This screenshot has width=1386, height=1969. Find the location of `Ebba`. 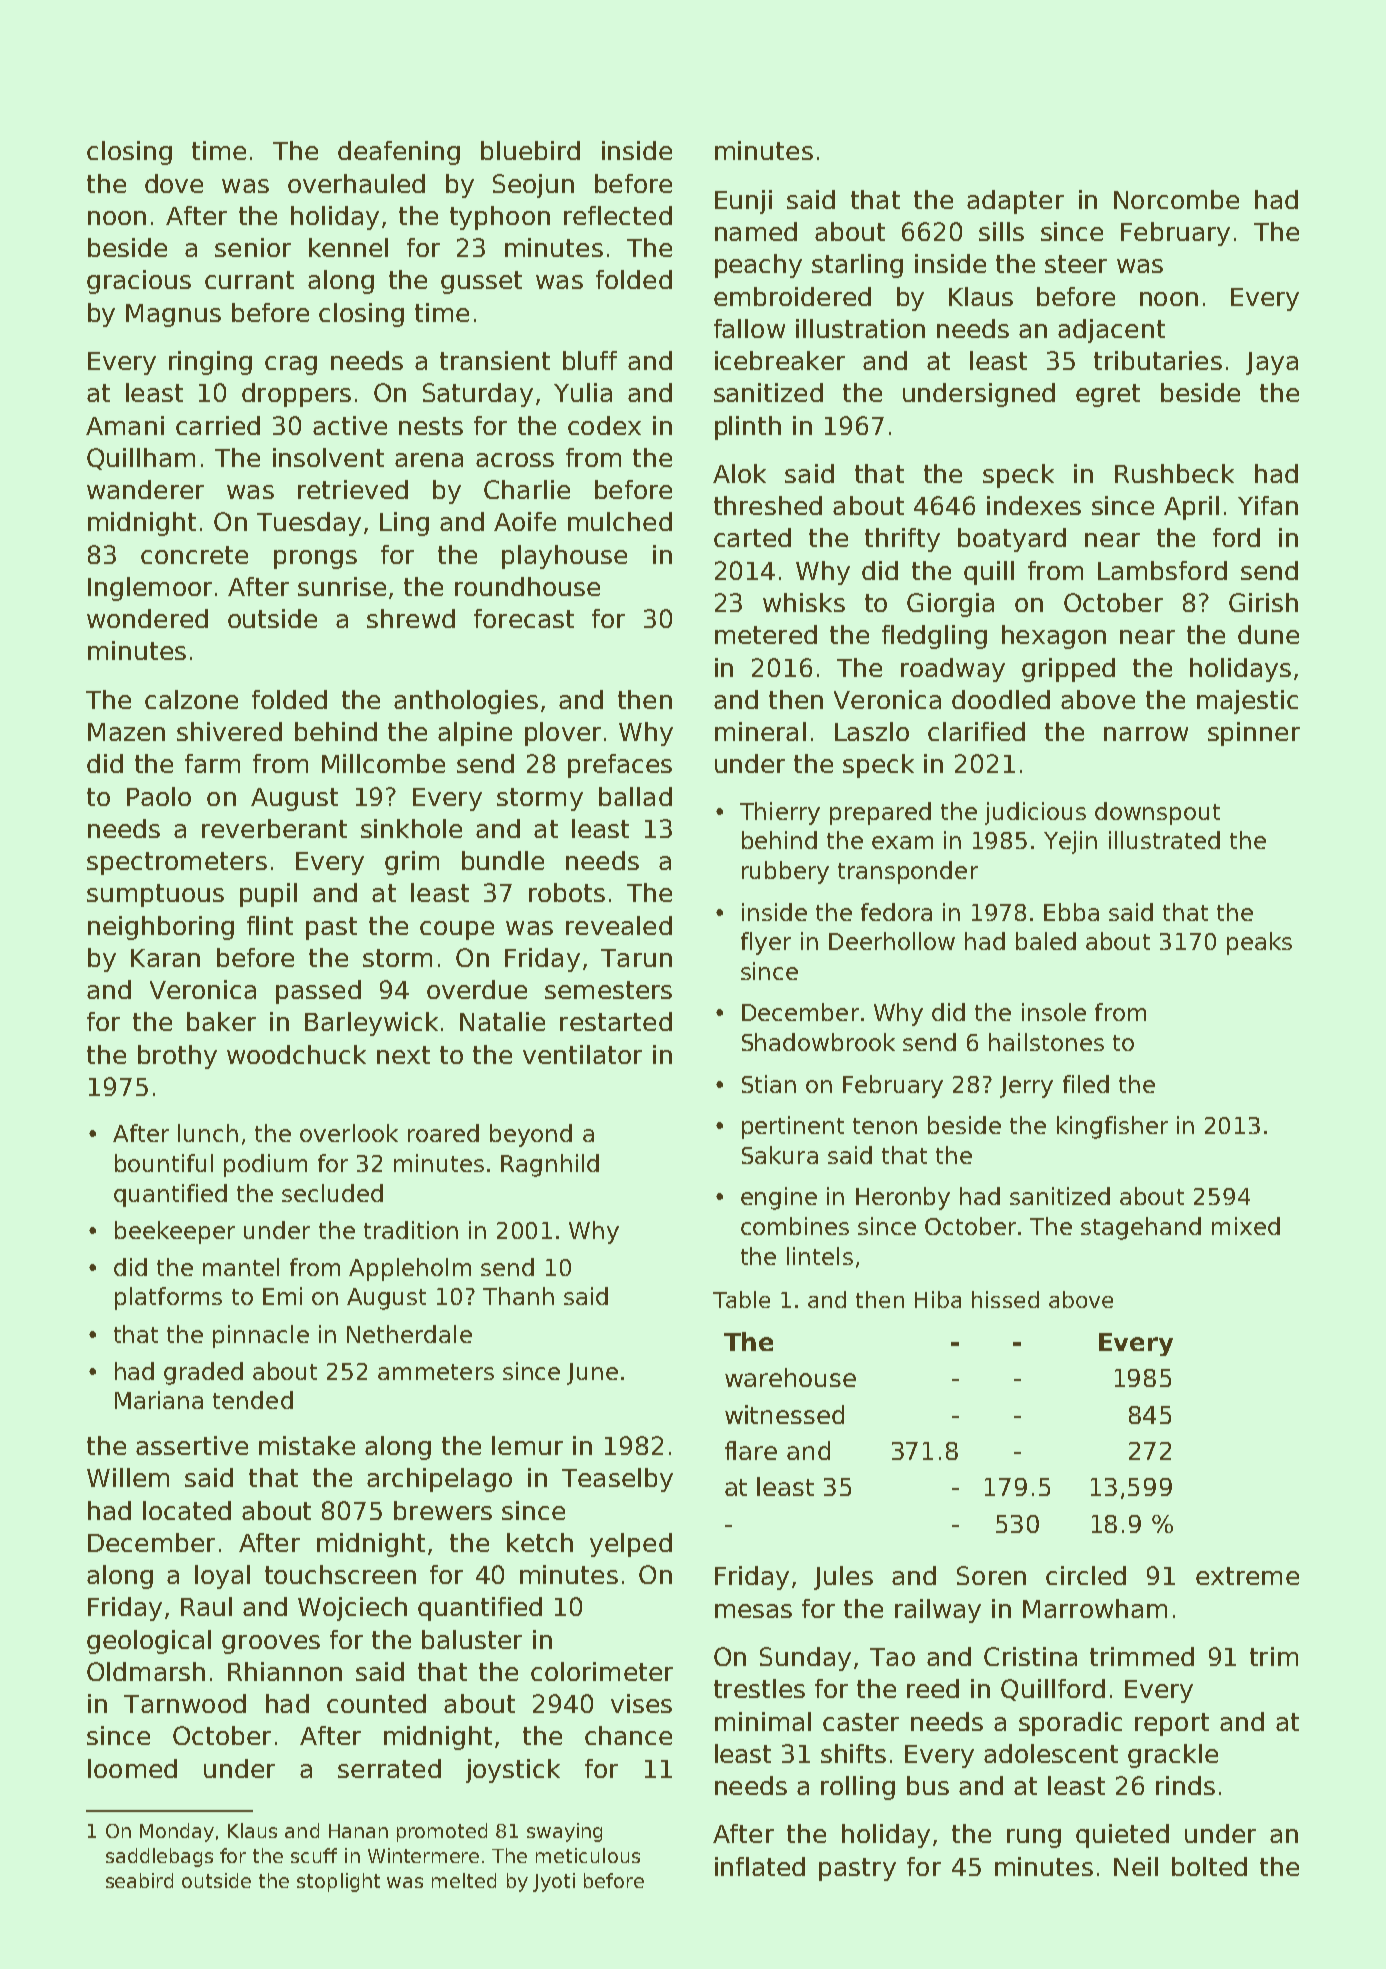

Ebba is located at coordinates (1071, 912).
